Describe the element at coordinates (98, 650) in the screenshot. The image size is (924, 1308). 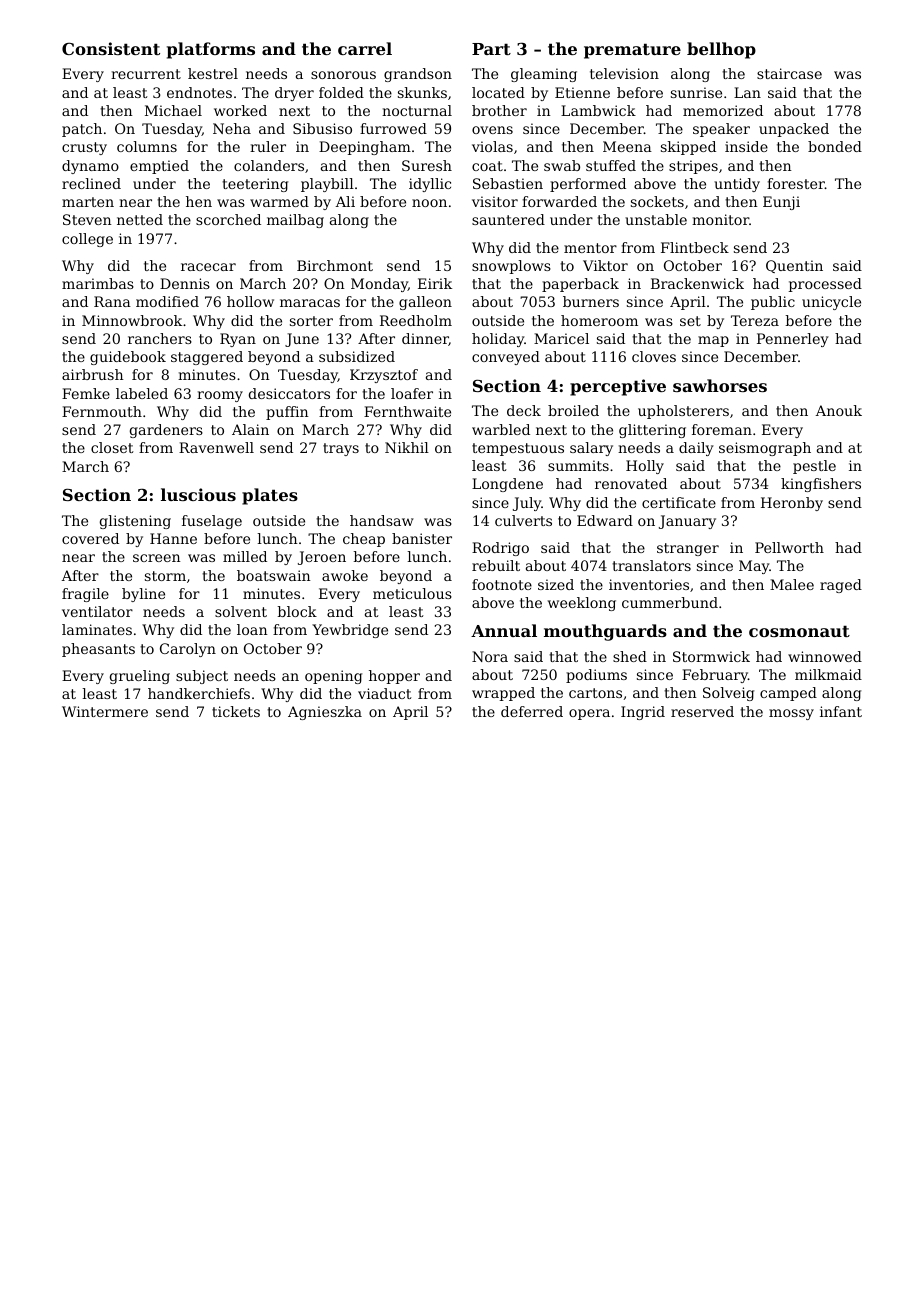
I see `pheasants` at that location.
